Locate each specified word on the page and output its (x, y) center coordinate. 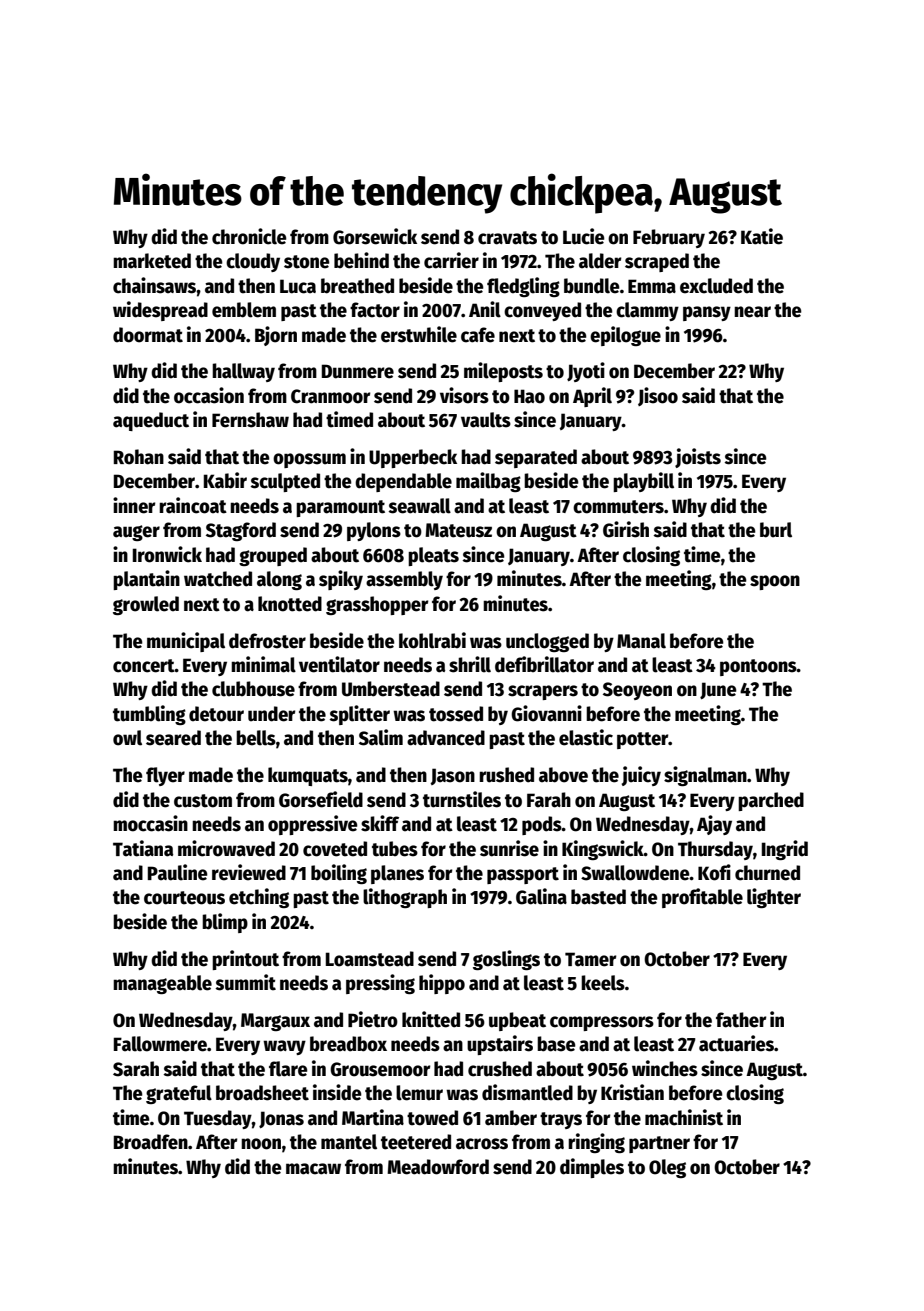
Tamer (591, 959)
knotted (290, 604)
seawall (419, 506)
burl (776, 530)
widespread (160, 311)
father (741, 1020)
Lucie (584, 236)
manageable (162, 984)
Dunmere (358, 371)
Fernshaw (250, 420)
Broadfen (151, 1142)
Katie (762, 236)
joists (698, 458)
